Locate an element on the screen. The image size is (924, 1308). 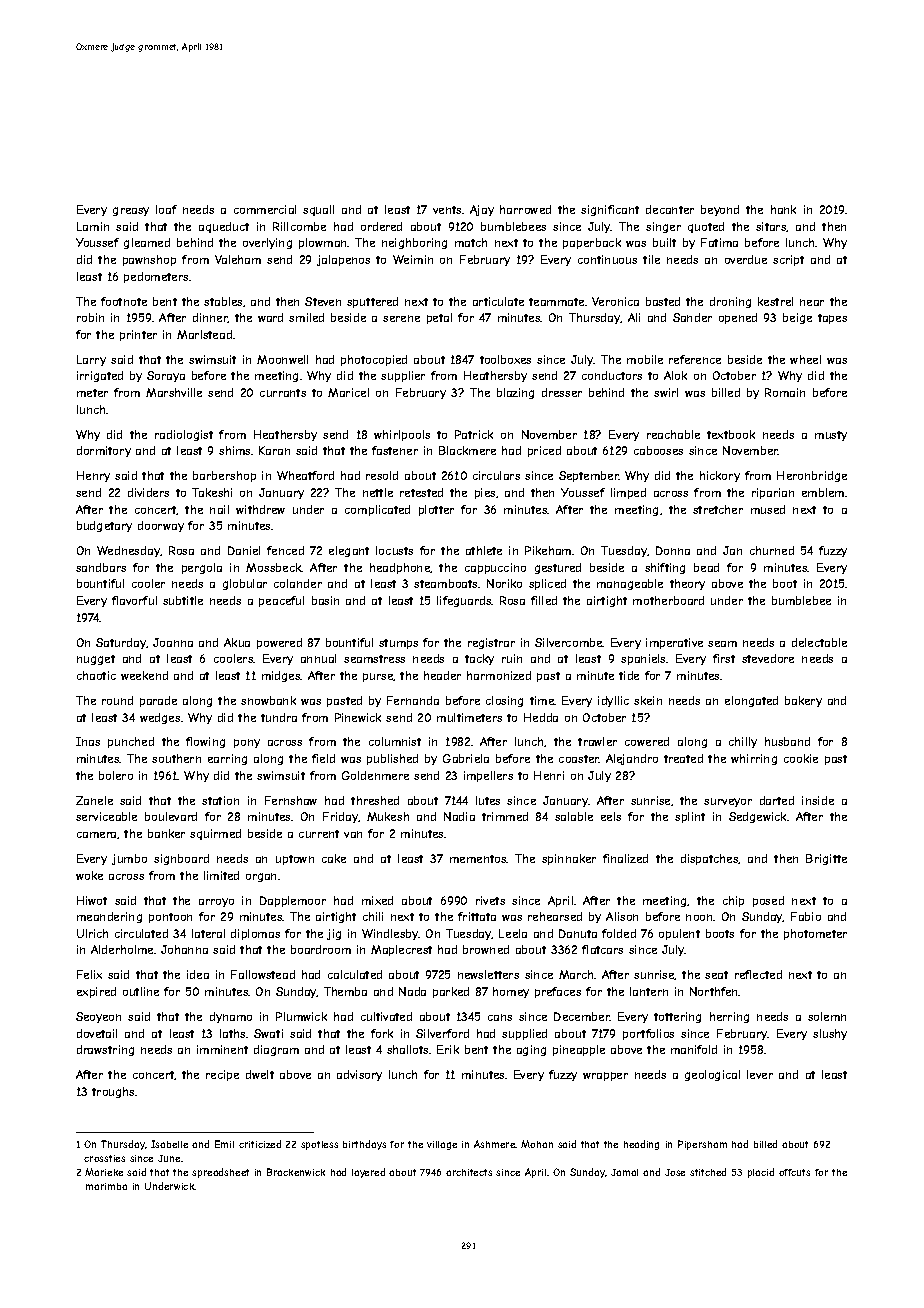
beyond is located at coordinates (720, 210).
